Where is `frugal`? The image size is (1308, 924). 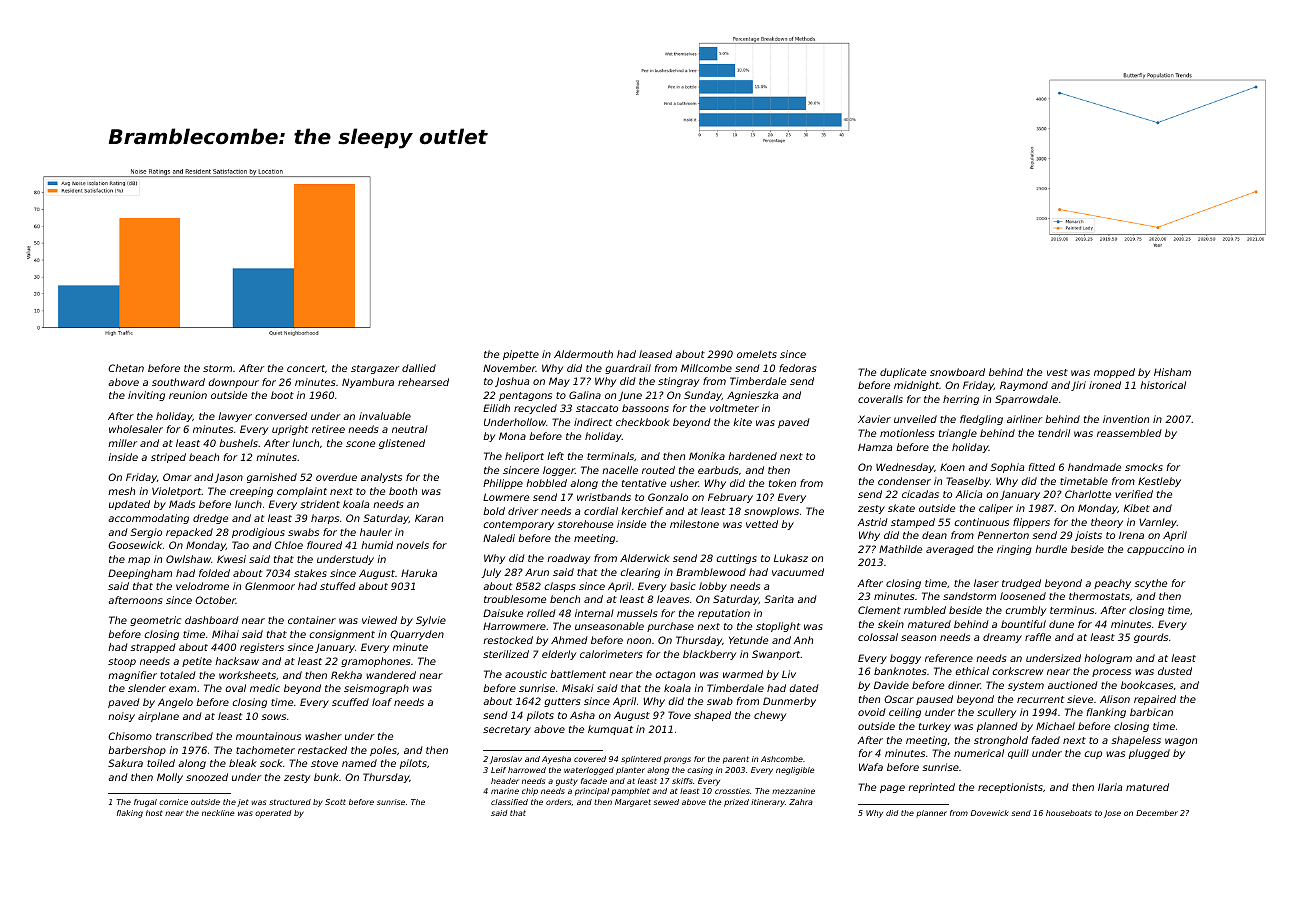 frugal is located at coordinates (145, 803).
